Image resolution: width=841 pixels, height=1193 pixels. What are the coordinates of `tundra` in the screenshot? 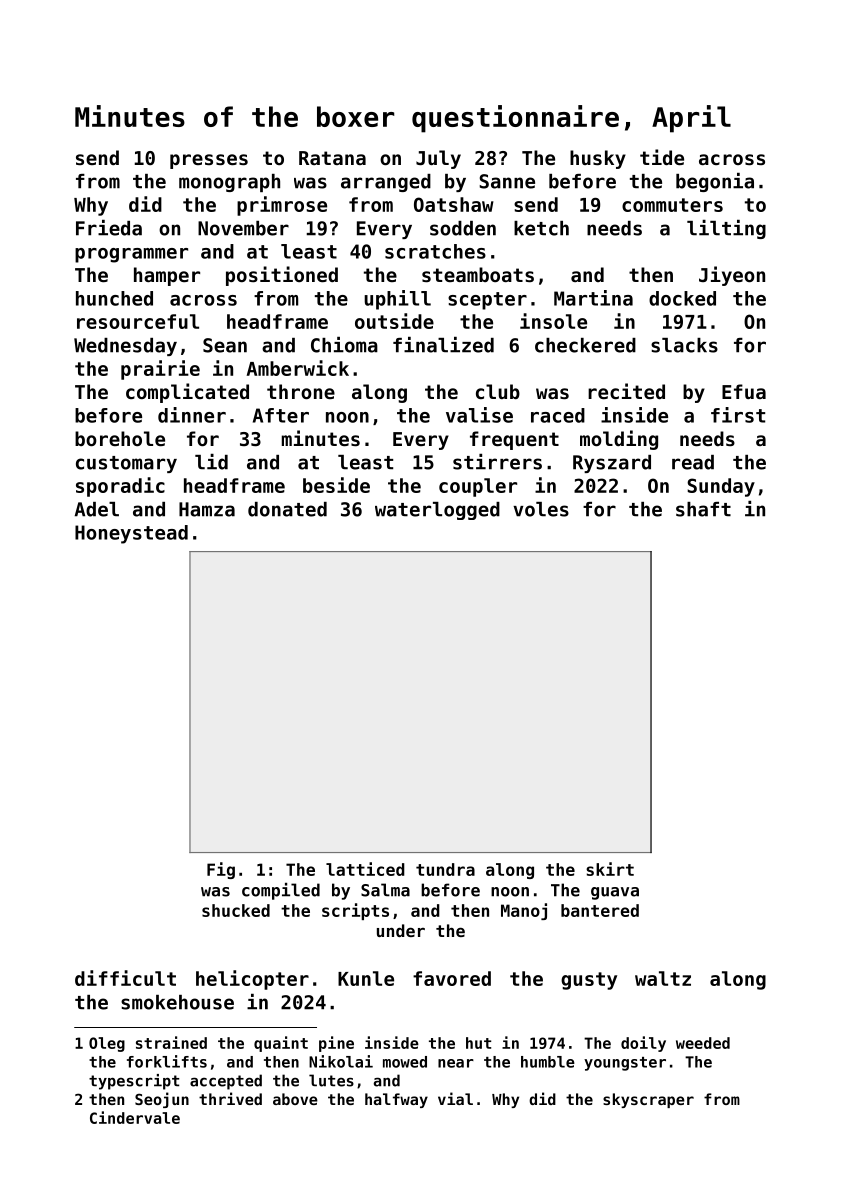 It's located at (445, 869).
